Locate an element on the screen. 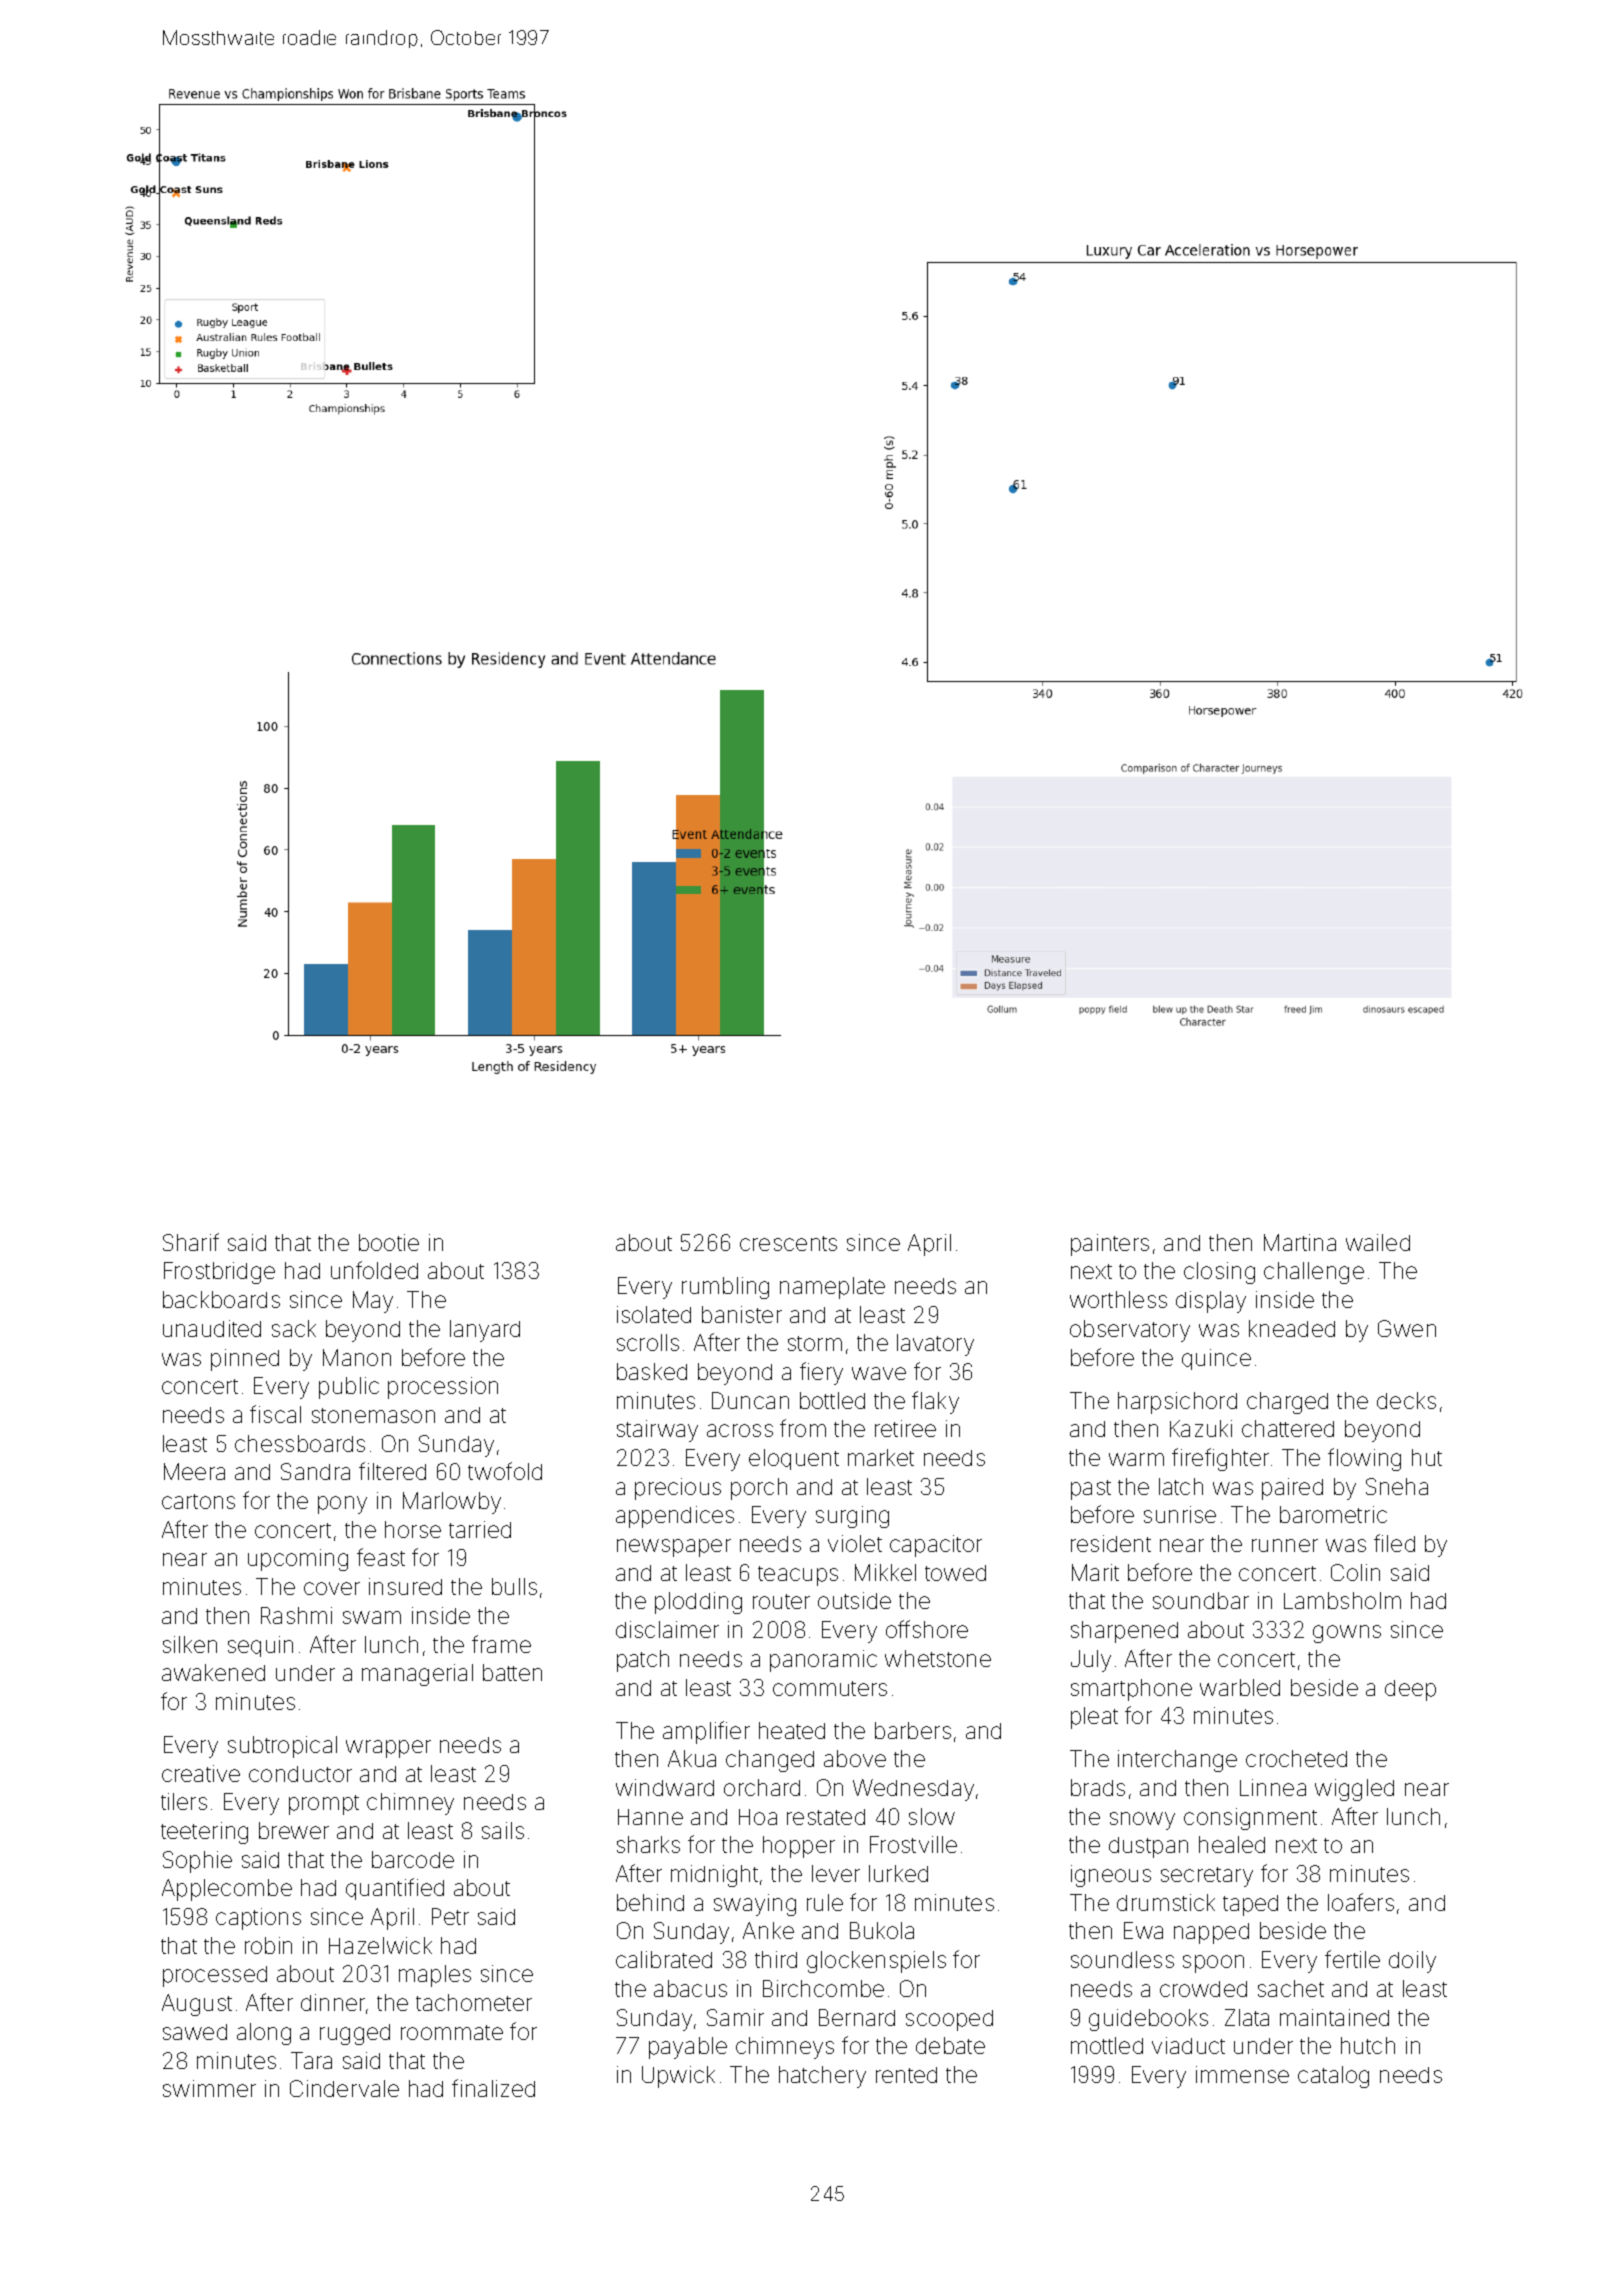 The width and height of the screenshot is (1620, 2292). Cindervale is located at coordinates (344, 2088).
